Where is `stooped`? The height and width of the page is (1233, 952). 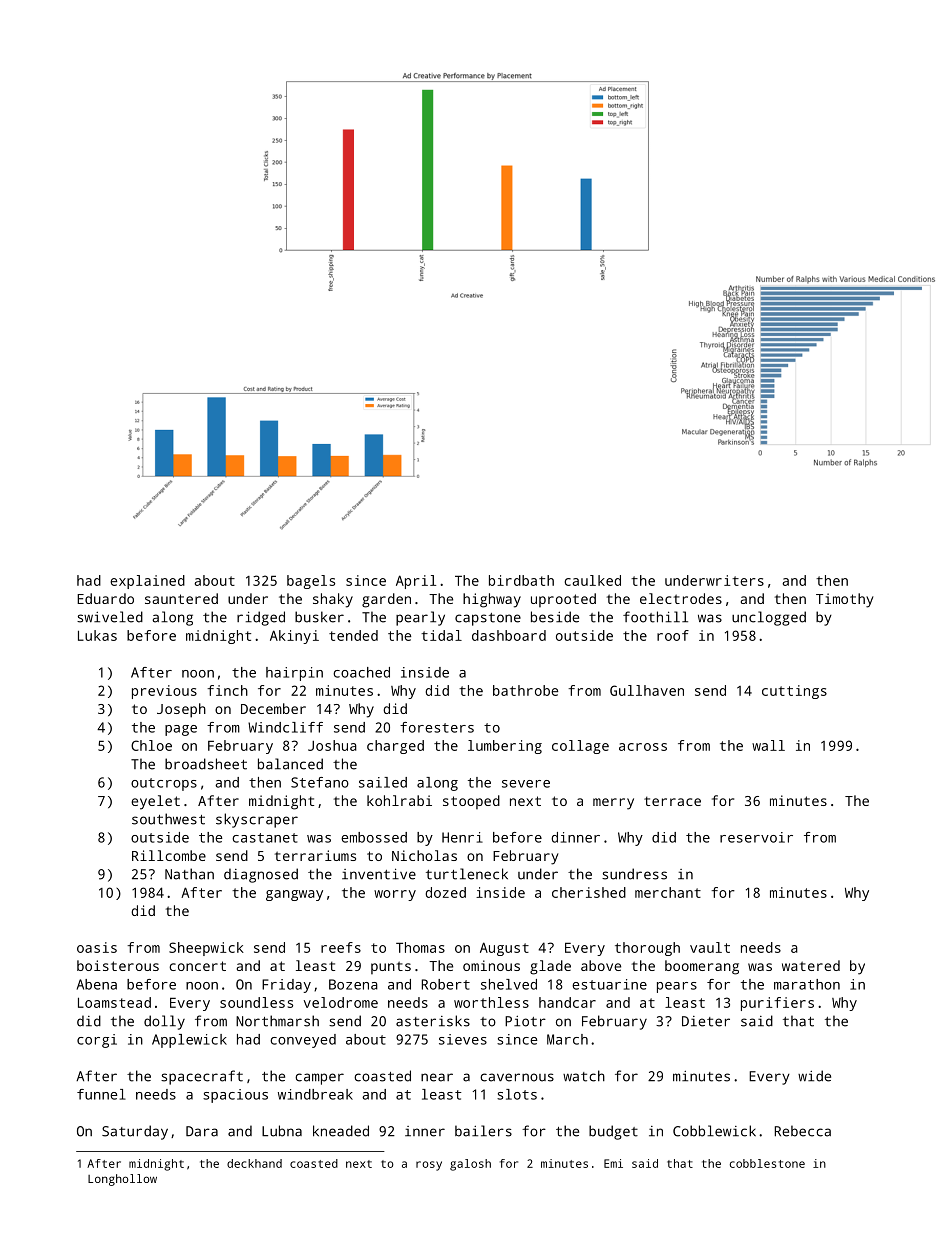 stooped is located at coordinates (471, 802).
